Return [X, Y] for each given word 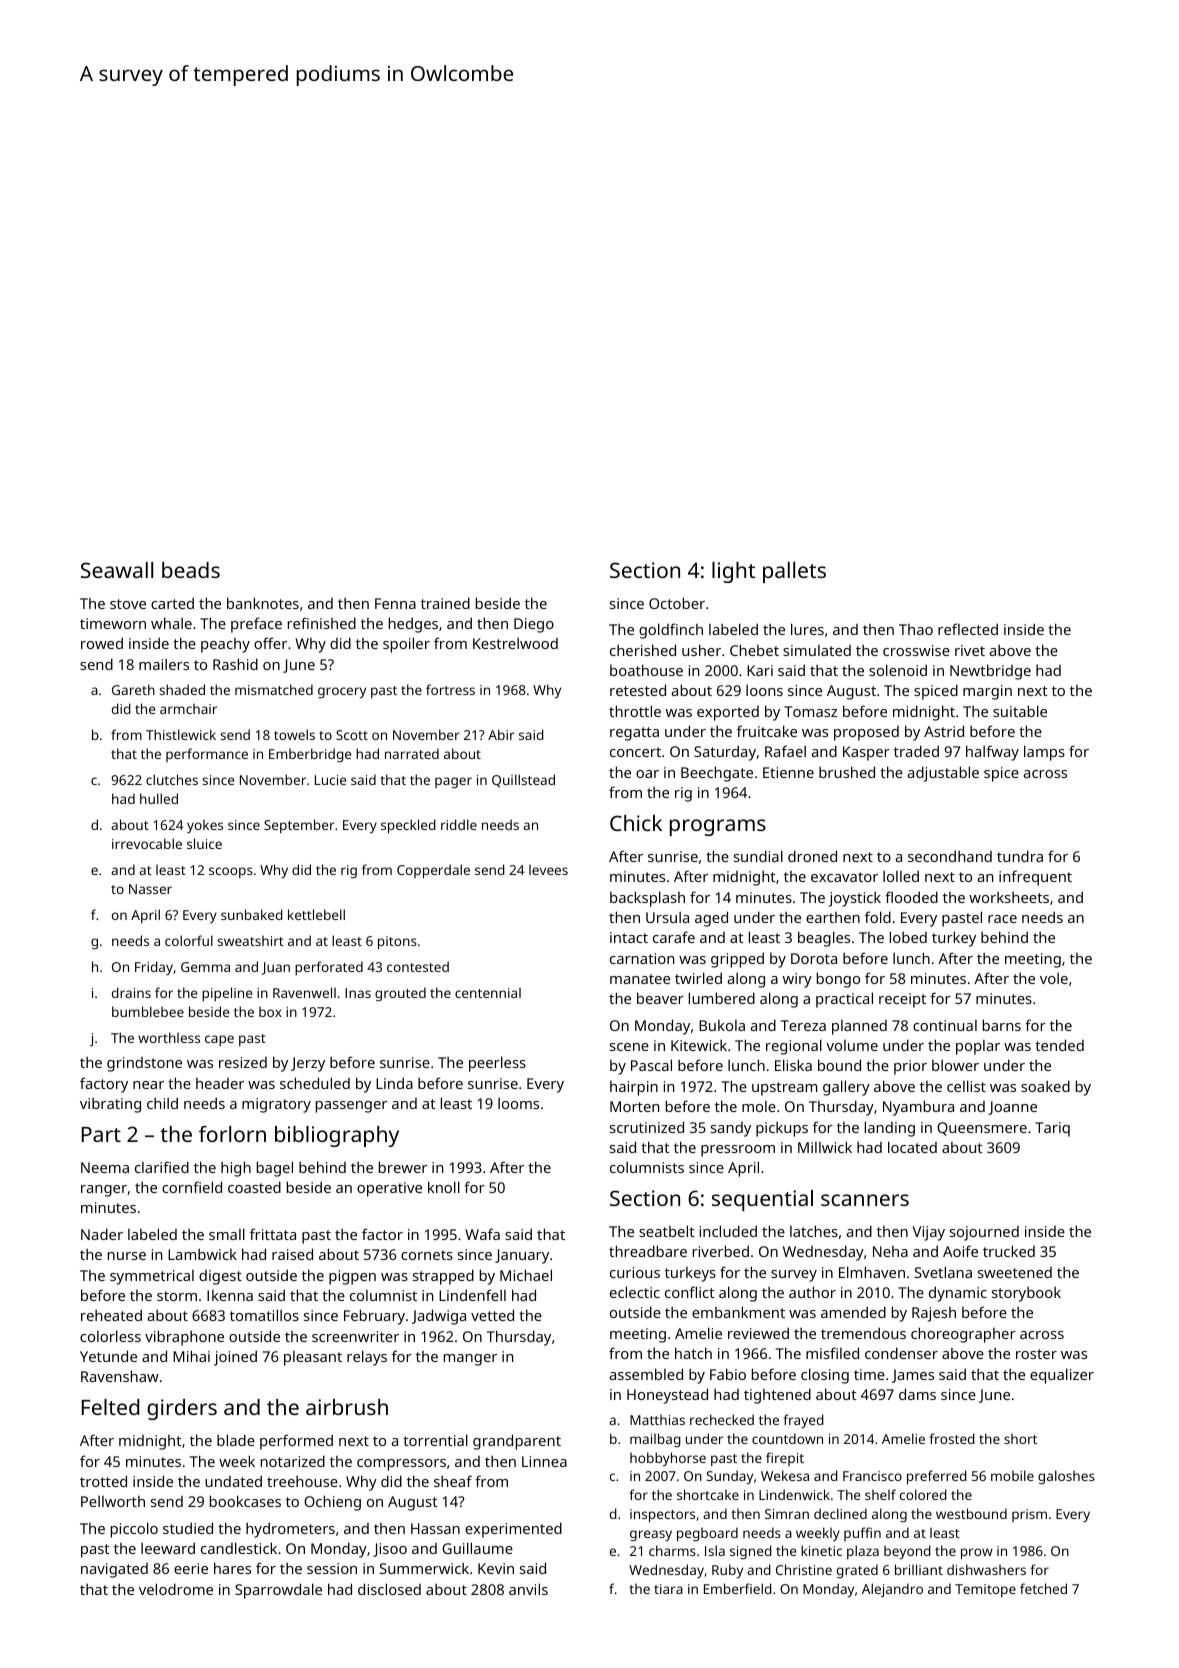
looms [518, 1103]
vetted [492, 1315]
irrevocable [147, 843]
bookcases [245, 1501]
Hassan [435, 1528]
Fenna [395, 603]
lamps [1044, 753]
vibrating [110, 1105]
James [913, 1376]
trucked [1009, 1251]
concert [635, 752]
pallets [794, 572]
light [733, 572]
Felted [111, 1407]
